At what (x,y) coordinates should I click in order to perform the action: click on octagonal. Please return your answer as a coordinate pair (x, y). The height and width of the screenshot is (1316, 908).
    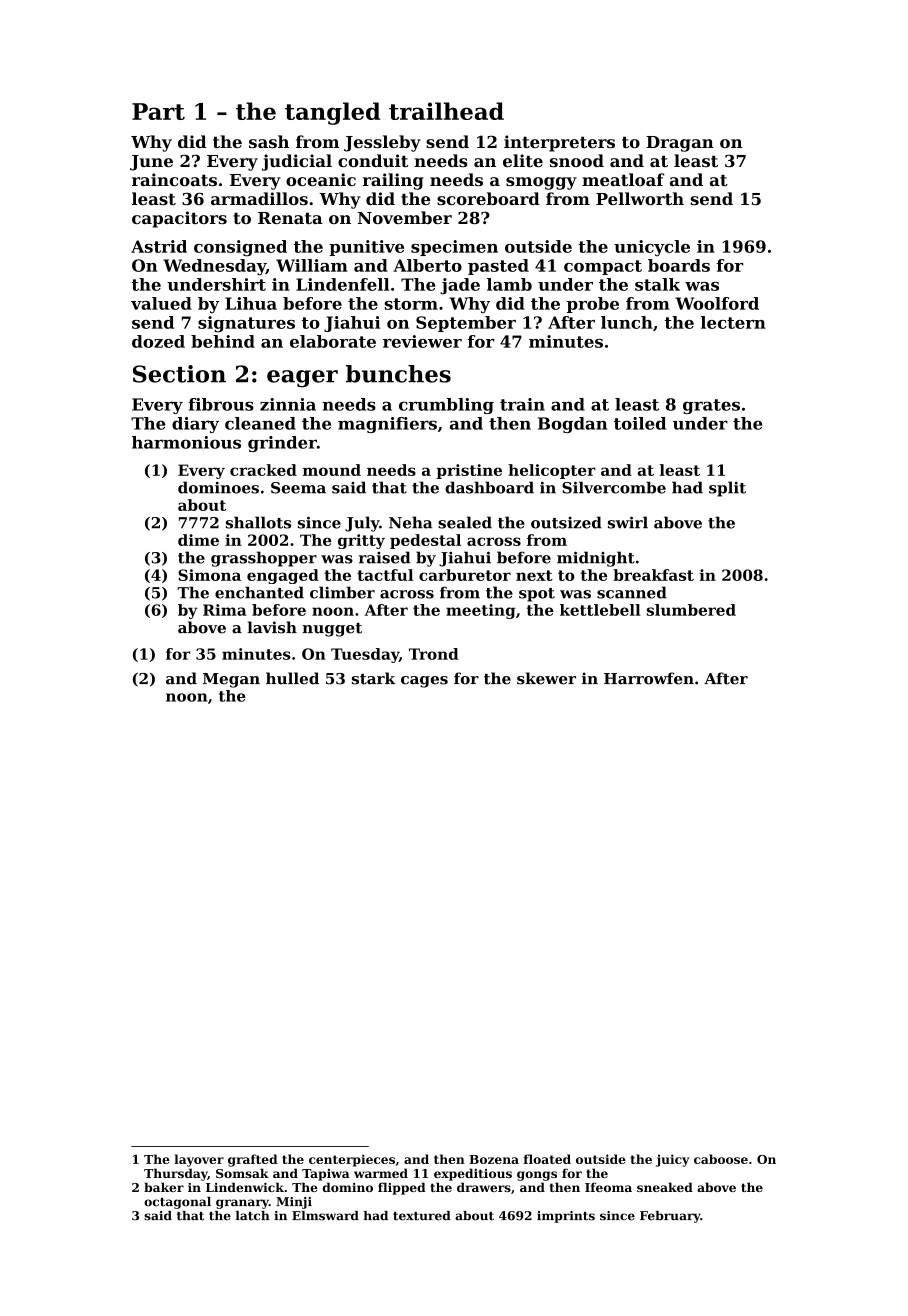
    Looking at the image, I should click on (177, 1203).
